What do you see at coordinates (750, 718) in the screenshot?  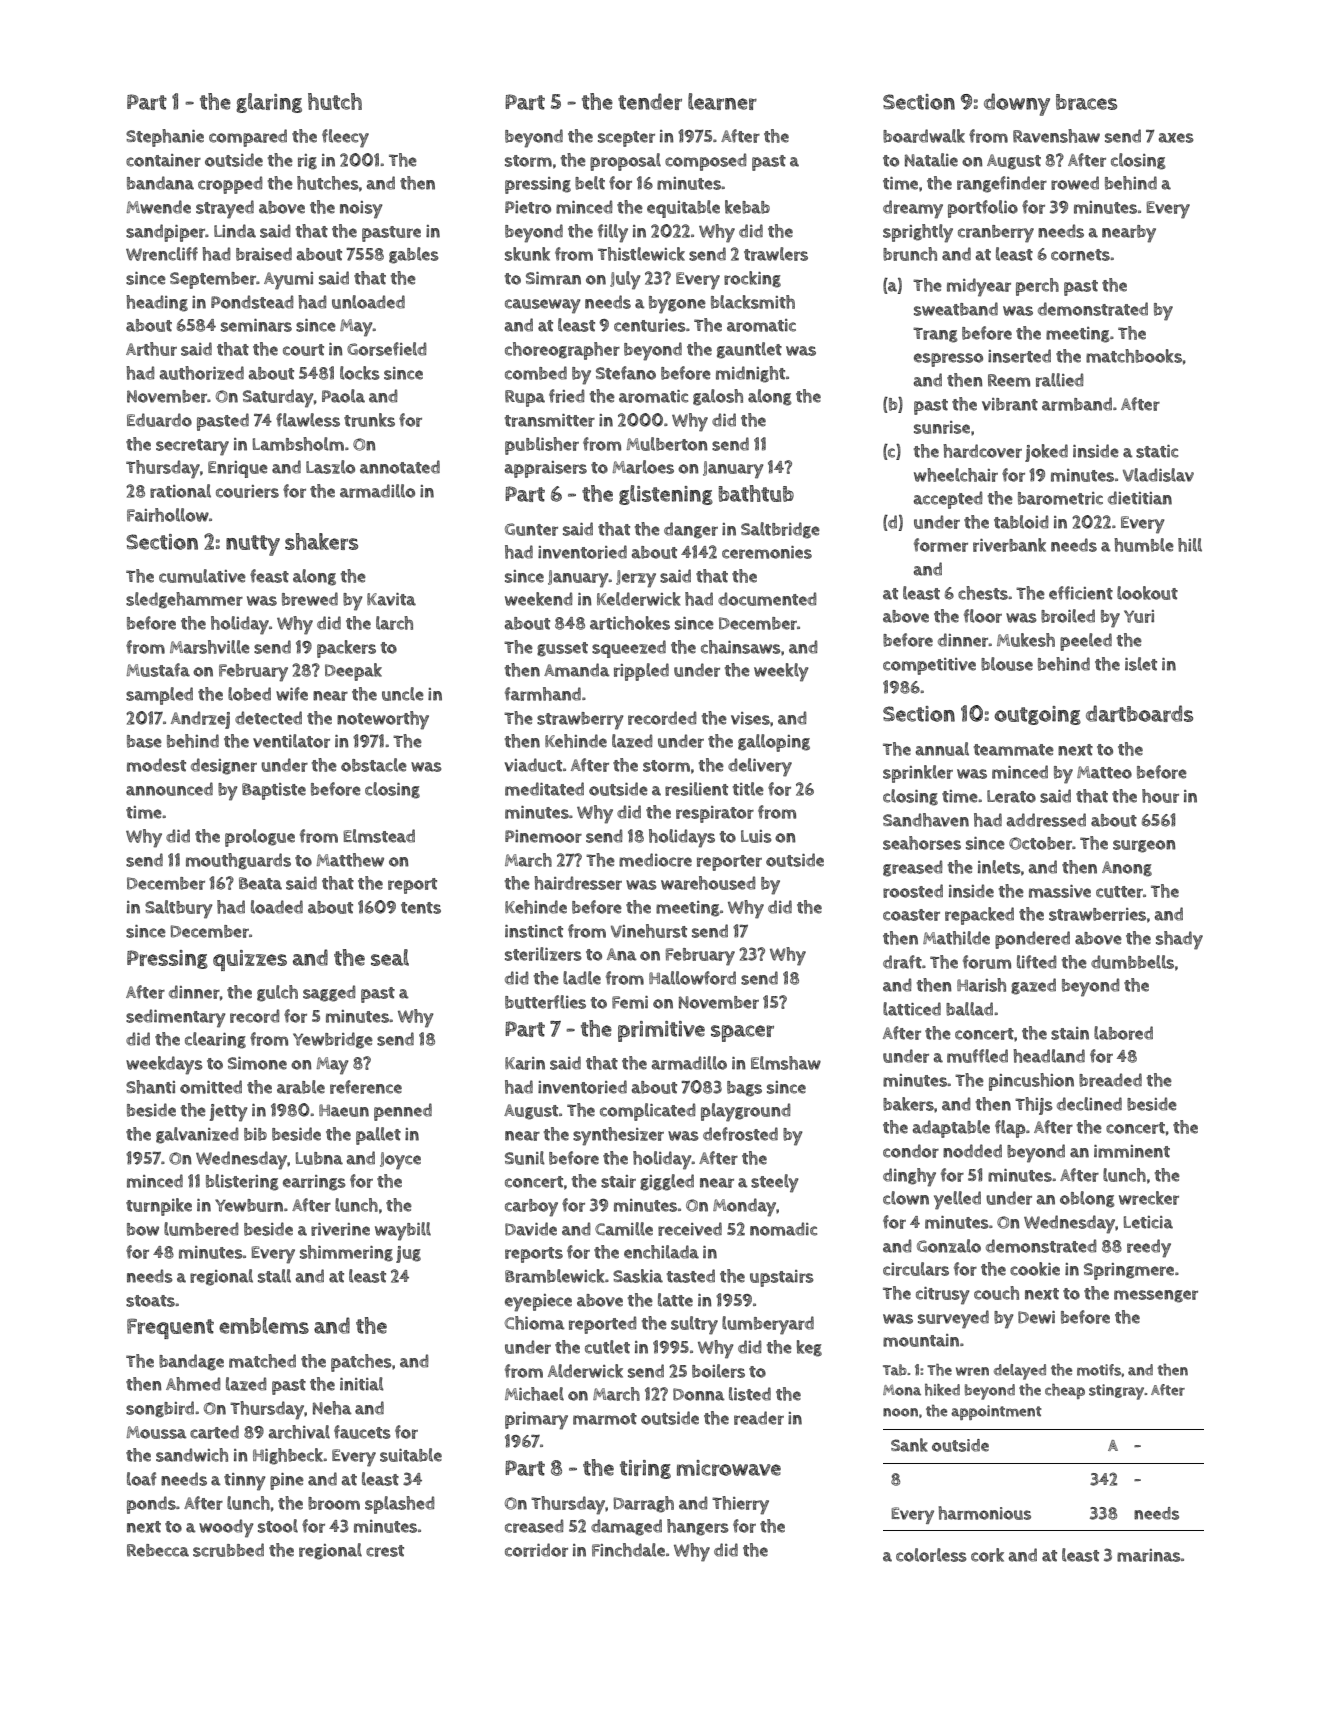 I see `vises` at bounding box center [750, 718].
